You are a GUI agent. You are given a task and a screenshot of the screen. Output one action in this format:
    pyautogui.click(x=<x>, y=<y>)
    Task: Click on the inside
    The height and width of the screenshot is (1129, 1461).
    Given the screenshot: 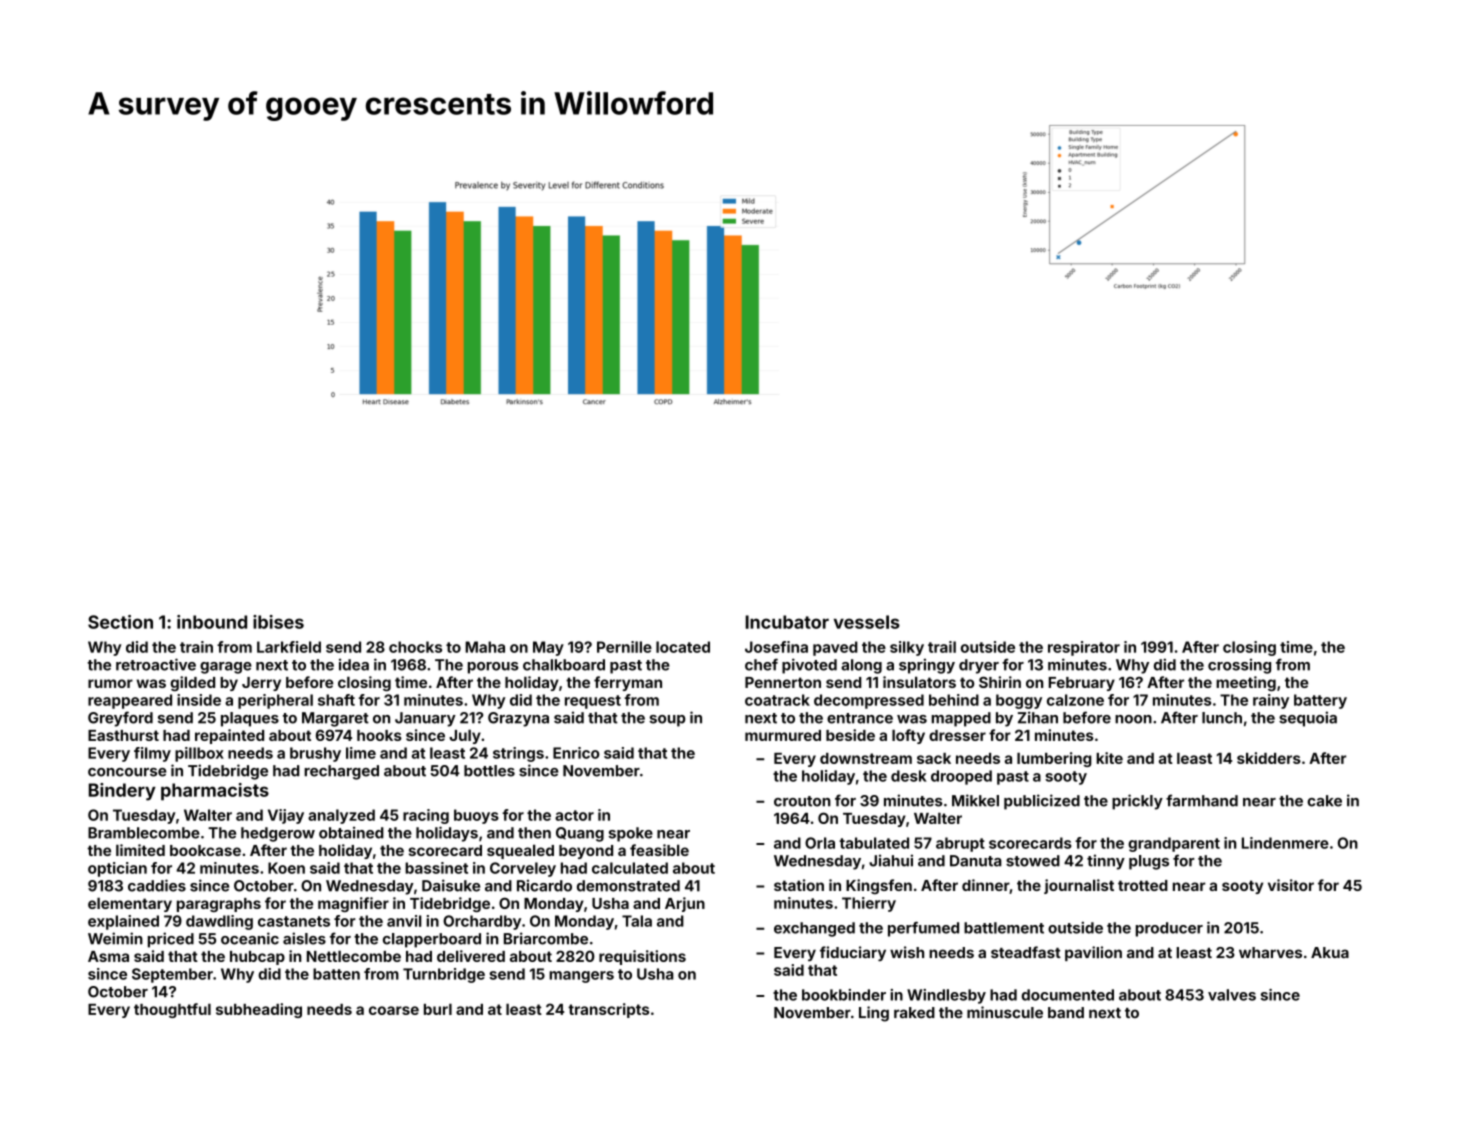 What is the action you would take?
    pyautogui.click(x=199, y=700)
